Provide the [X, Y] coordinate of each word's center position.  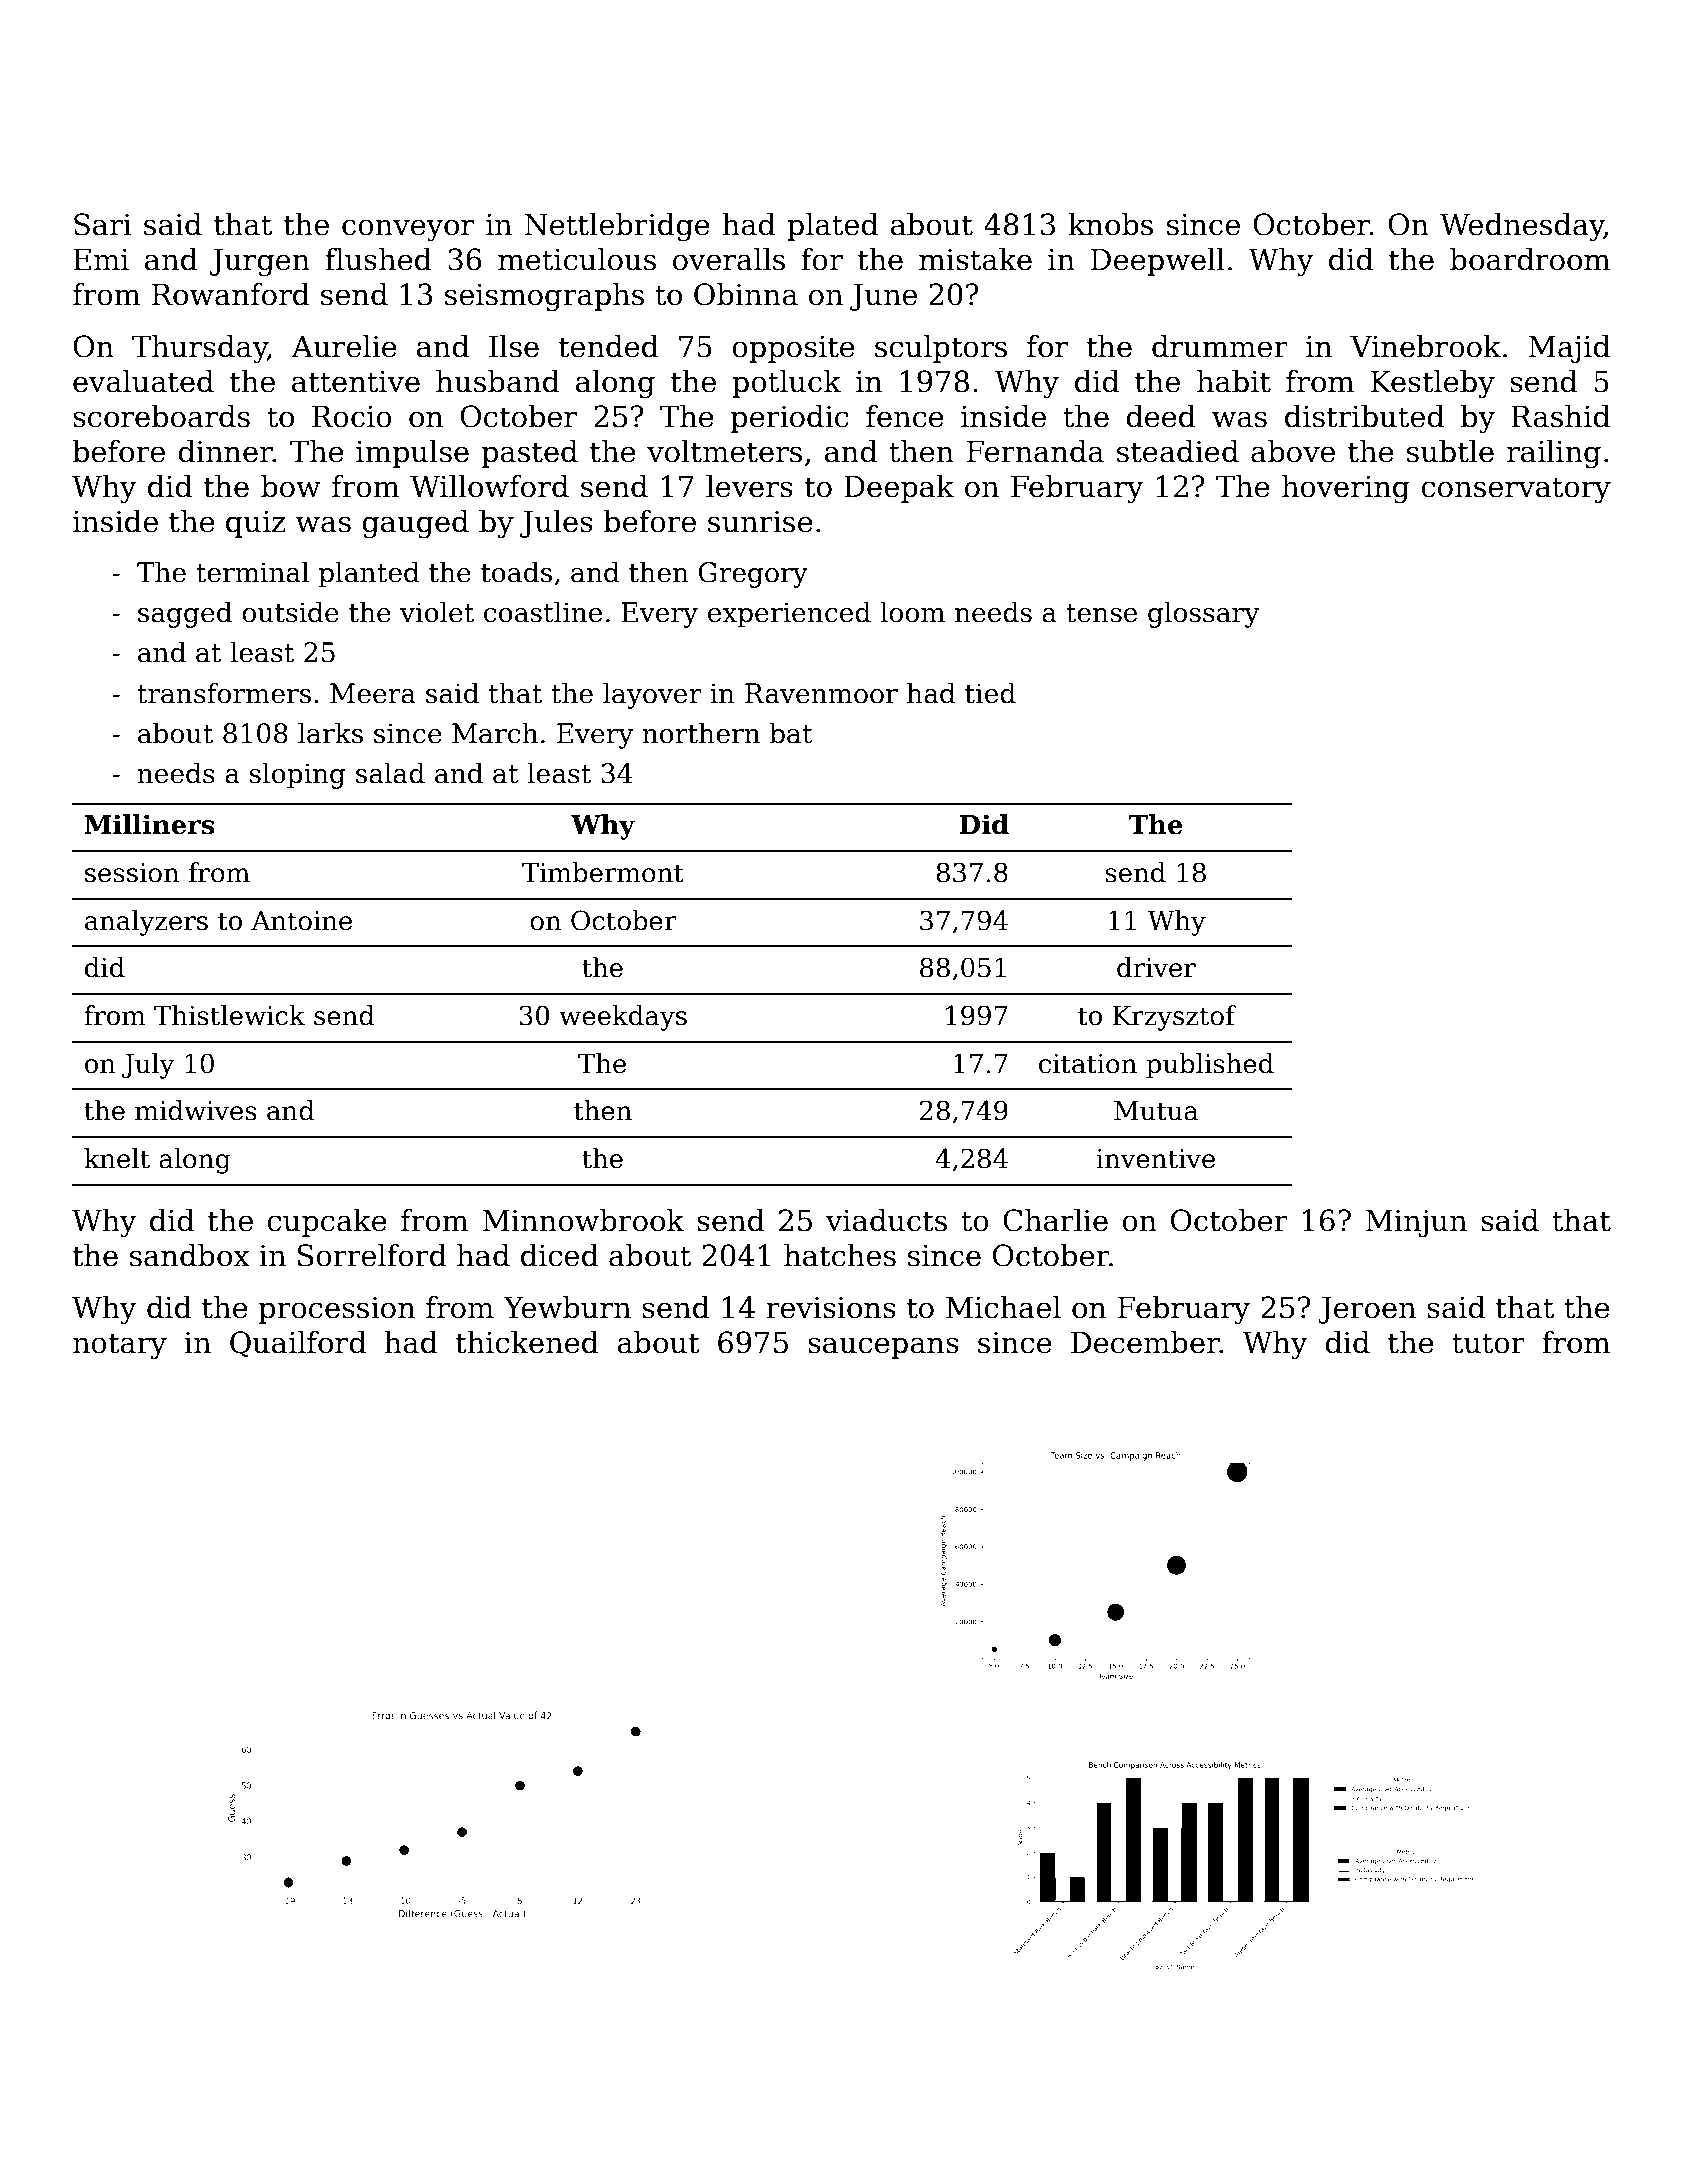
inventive [1155, 1159]
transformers [224, 693]
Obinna [746, 294]
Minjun [1416, 1224]
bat [791, 733]
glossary [1203, 614]
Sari [103, 224]
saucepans [883, 1348]
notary [120, 1346]
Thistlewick [229, 1015]
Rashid [1560, 416]
